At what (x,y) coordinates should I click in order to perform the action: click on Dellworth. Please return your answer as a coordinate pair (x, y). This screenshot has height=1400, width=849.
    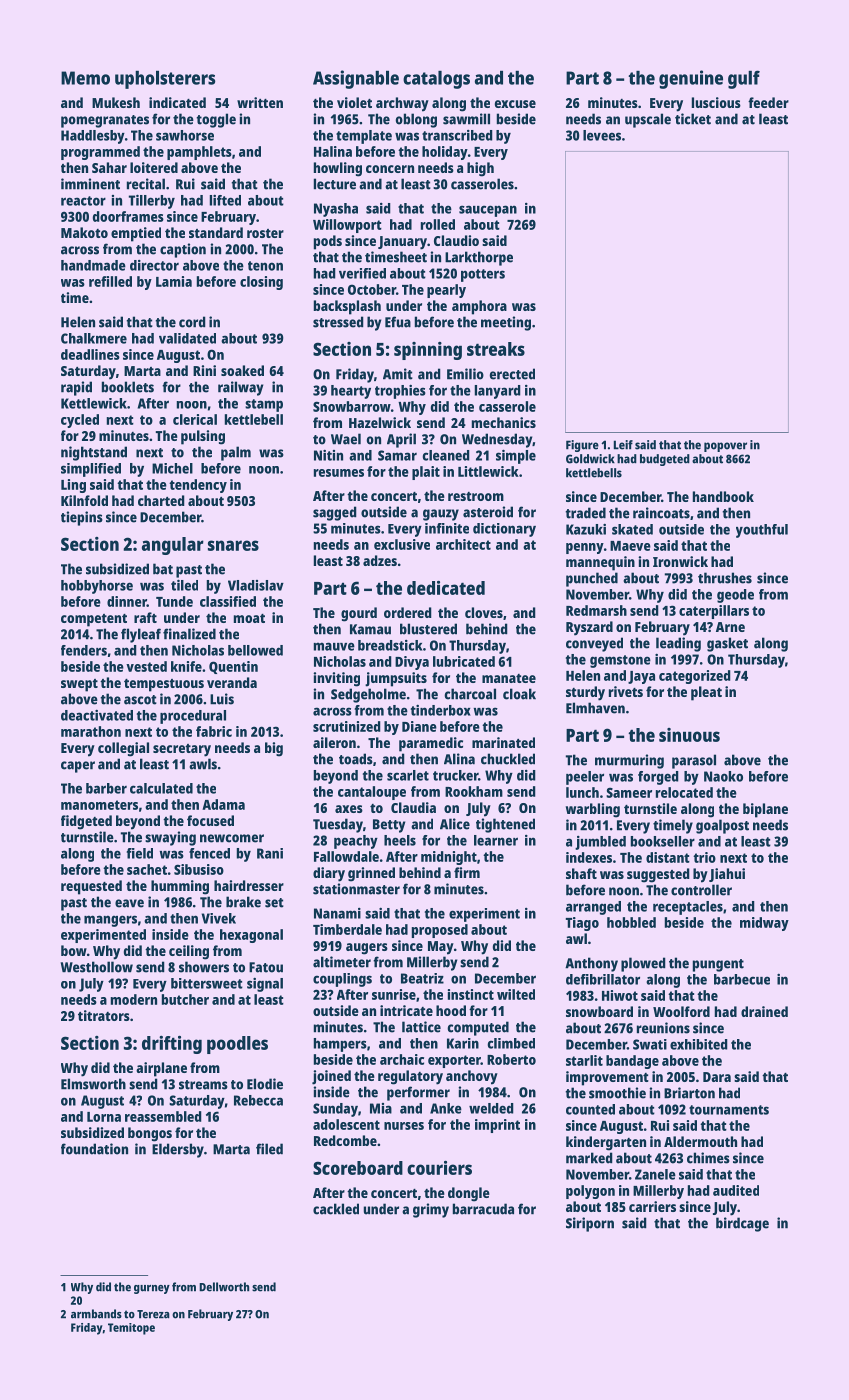
    Looking at the image, I should click on (224, 1287).
